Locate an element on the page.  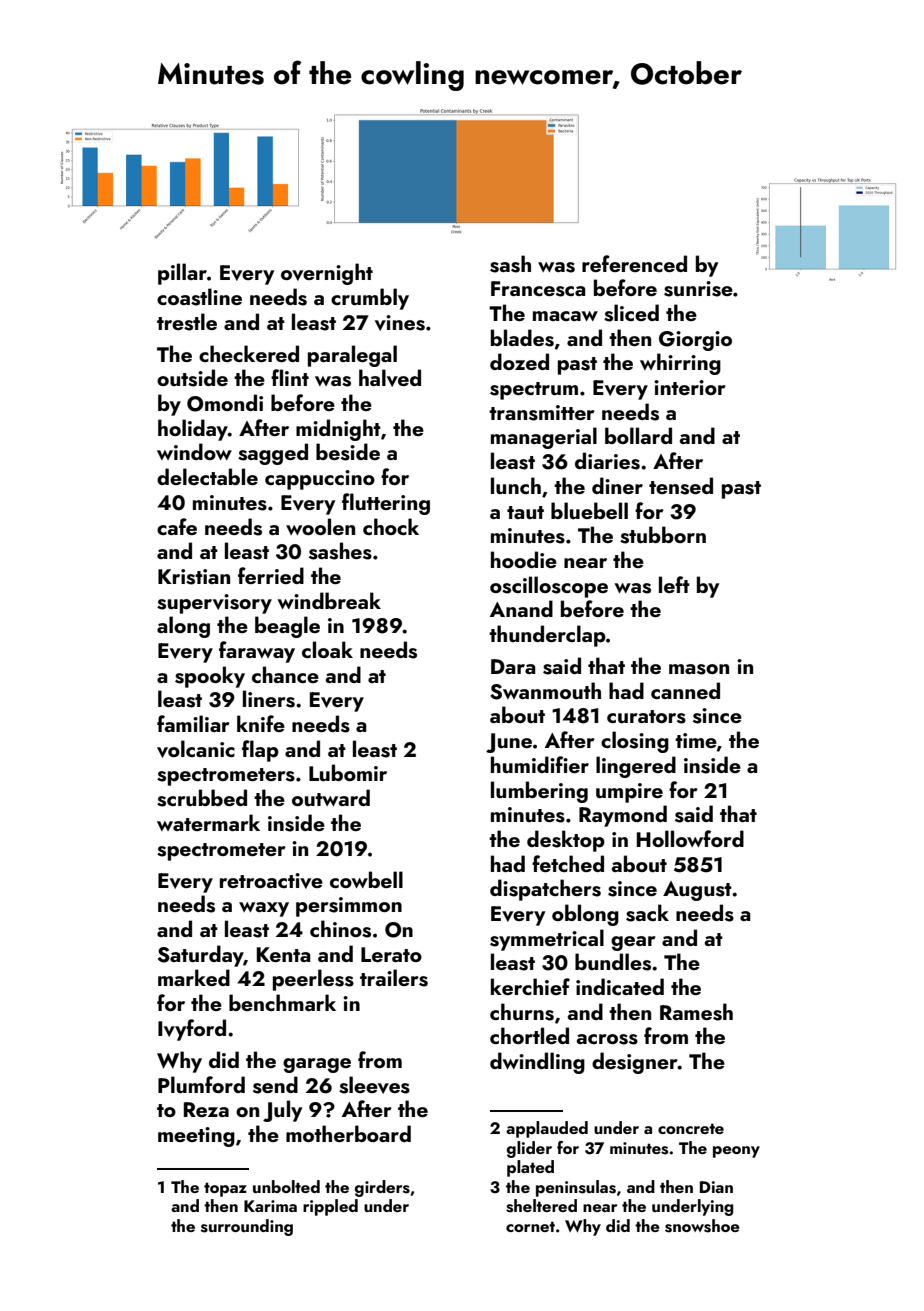
cowbell is located at coordinates (366, 879).
